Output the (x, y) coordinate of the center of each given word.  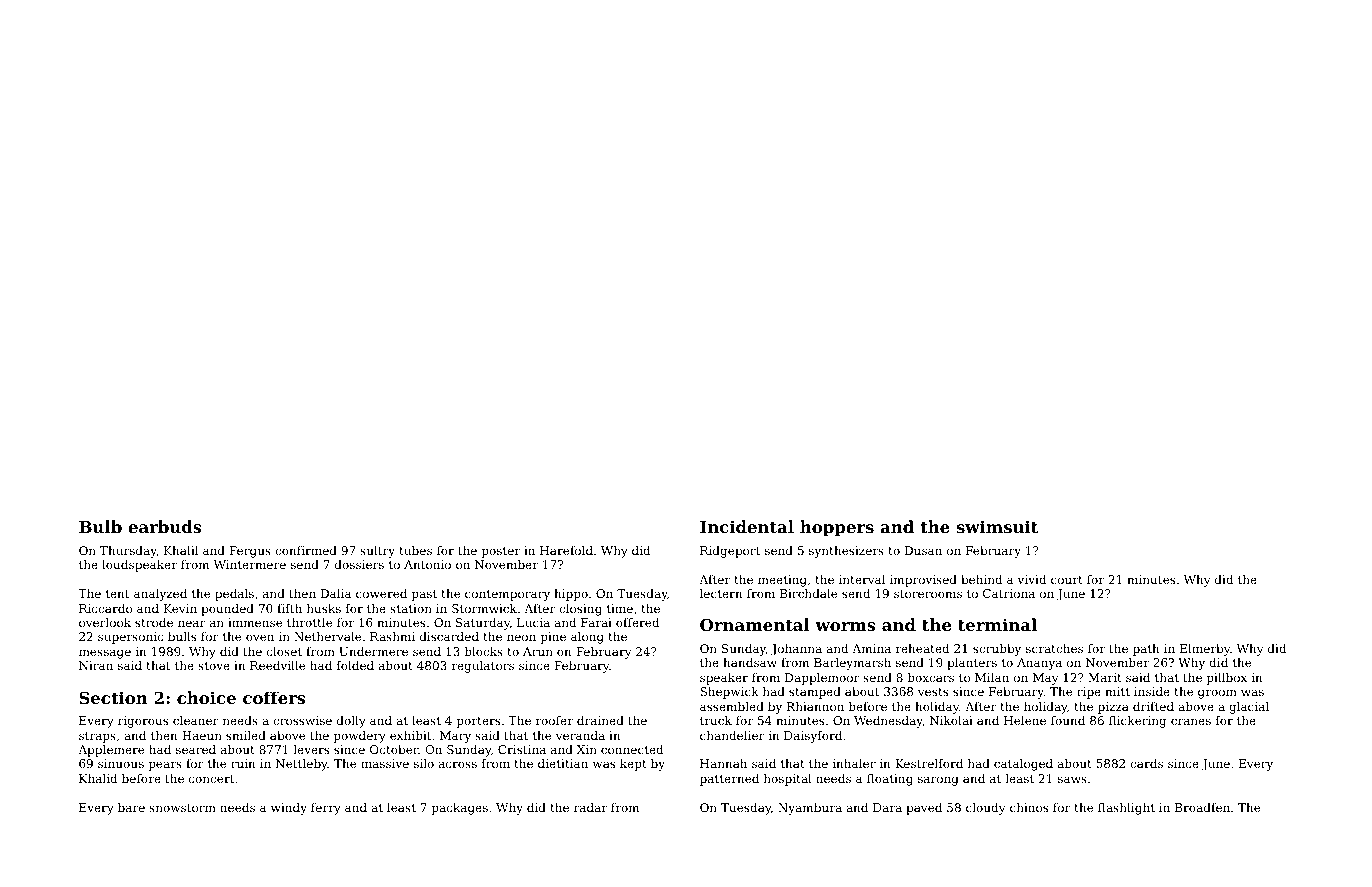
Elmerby (1205, 650)
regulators (483, 667)
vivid (1032, 579)
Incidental (747, 526)
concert (211, 779)
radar (590, 807)
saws (1072, 779)
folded (355, 665)
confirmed (306, 550)
